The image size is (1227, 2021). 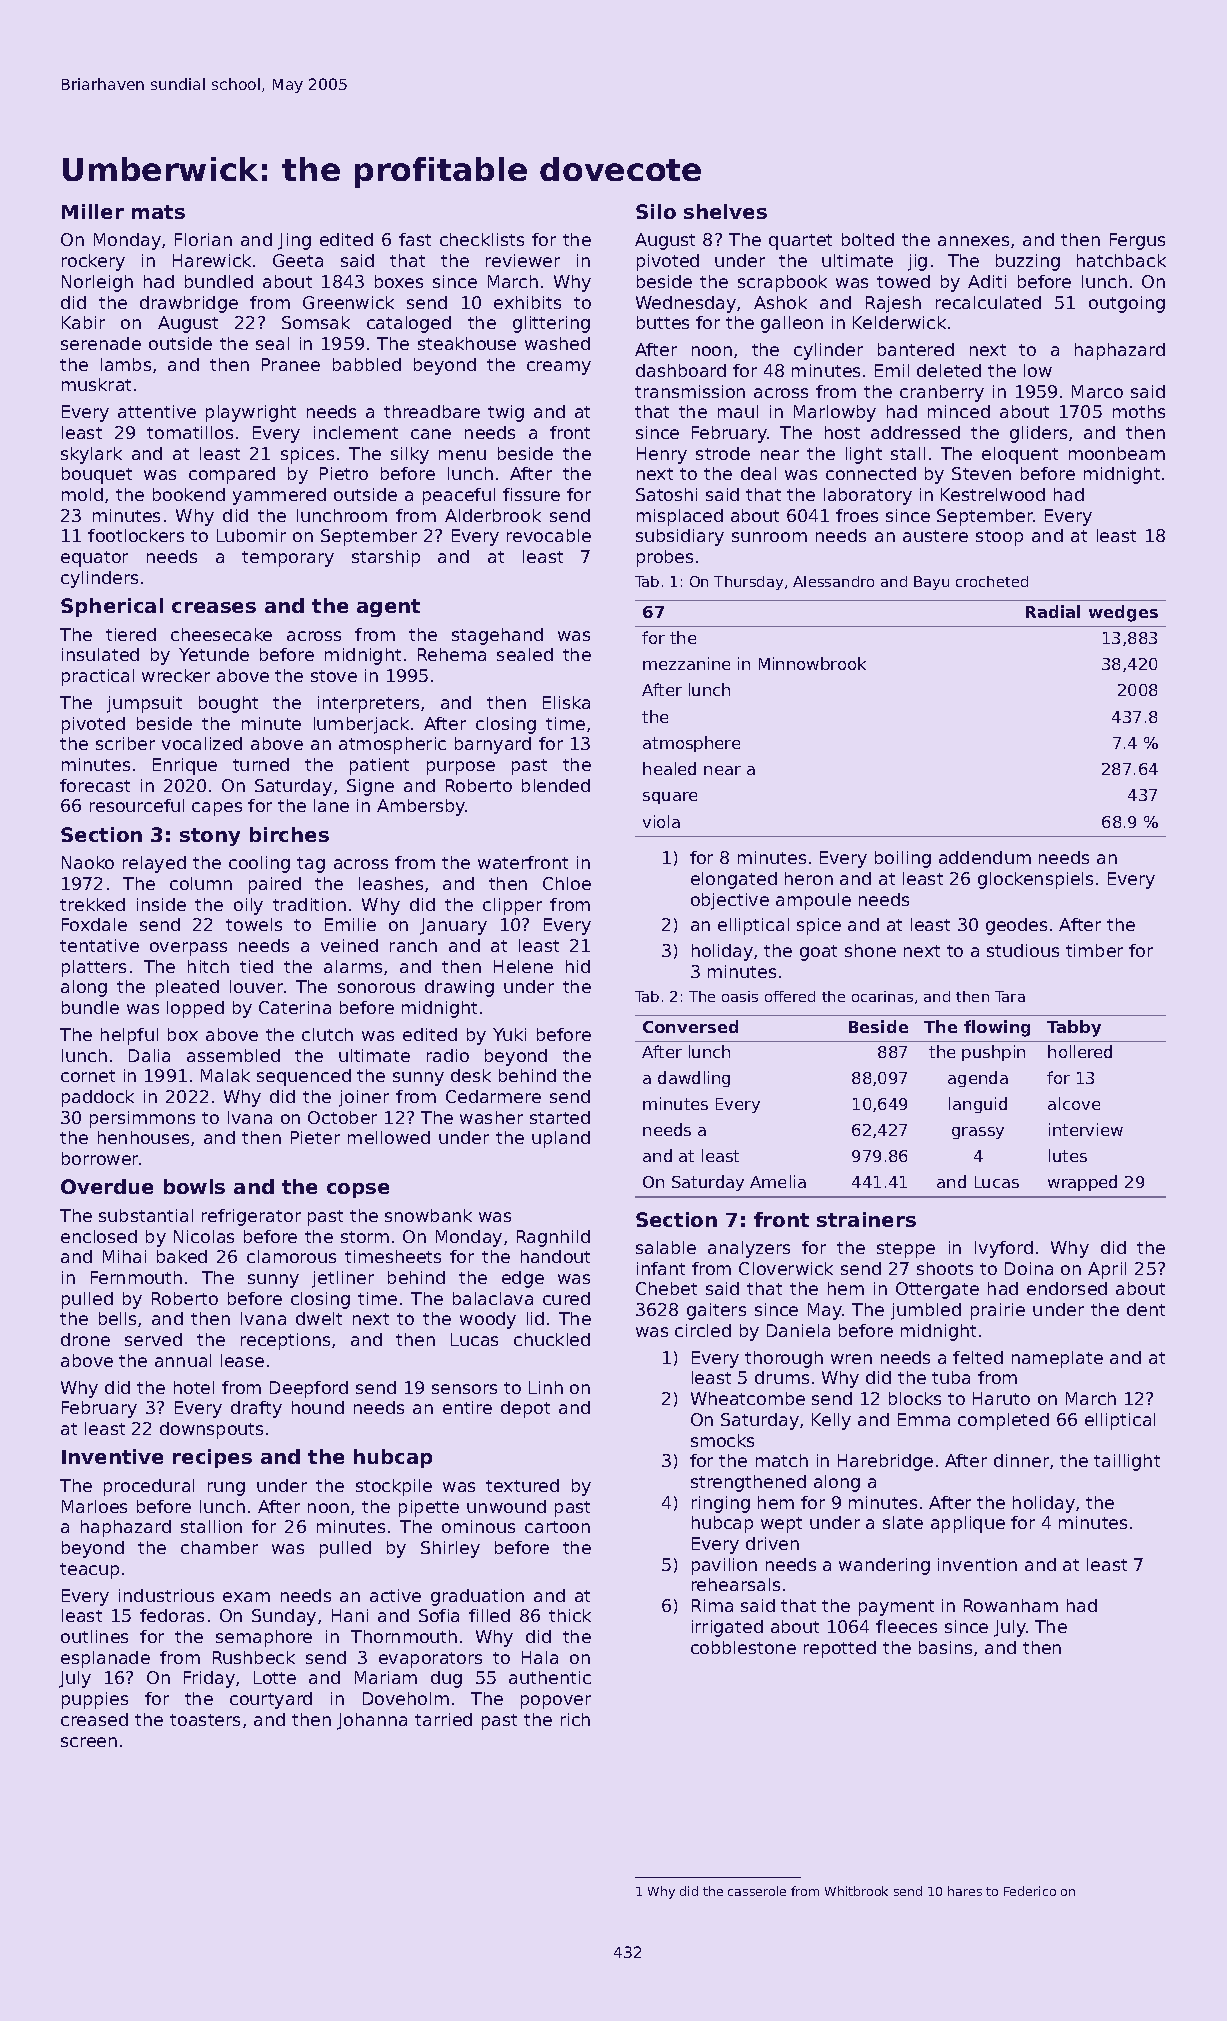 What do you see at coordinates (467, 1407) in the page?
I see `entire` at bounding box center [467, 1407].
